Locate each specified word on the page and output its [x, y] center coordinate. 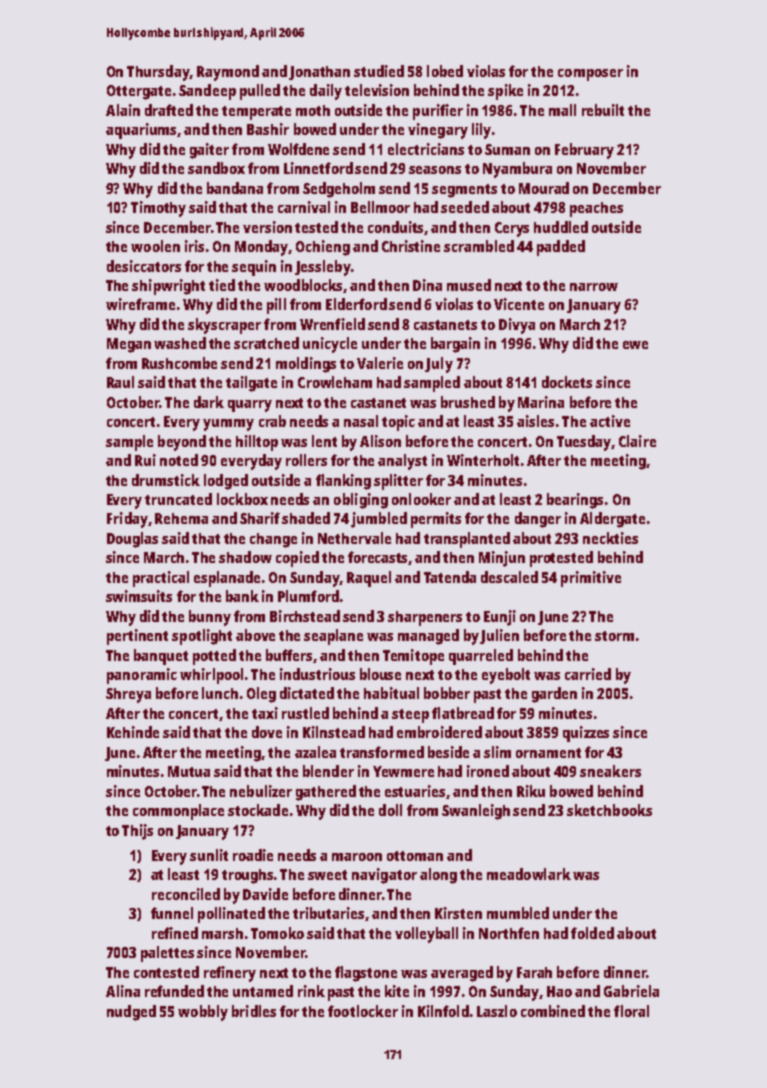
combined [553, 1011]
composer [590, 75]
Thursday [158, 73]
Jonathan [319, 73]
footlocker [363, 1011]
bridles [254, 1011]
